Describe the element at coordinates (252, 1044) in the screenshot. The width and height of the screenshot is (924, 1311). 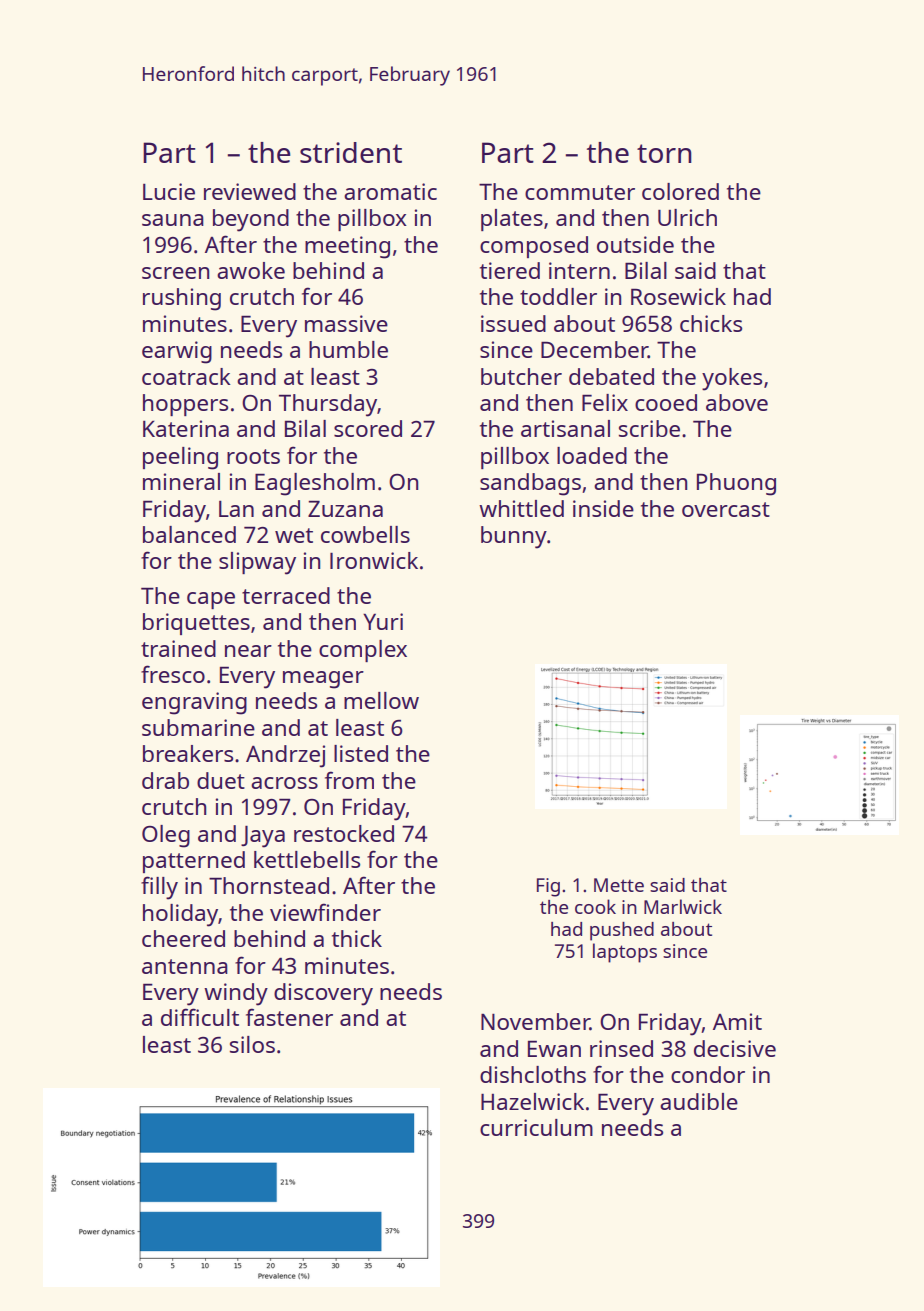
I see `silos` at that location.
